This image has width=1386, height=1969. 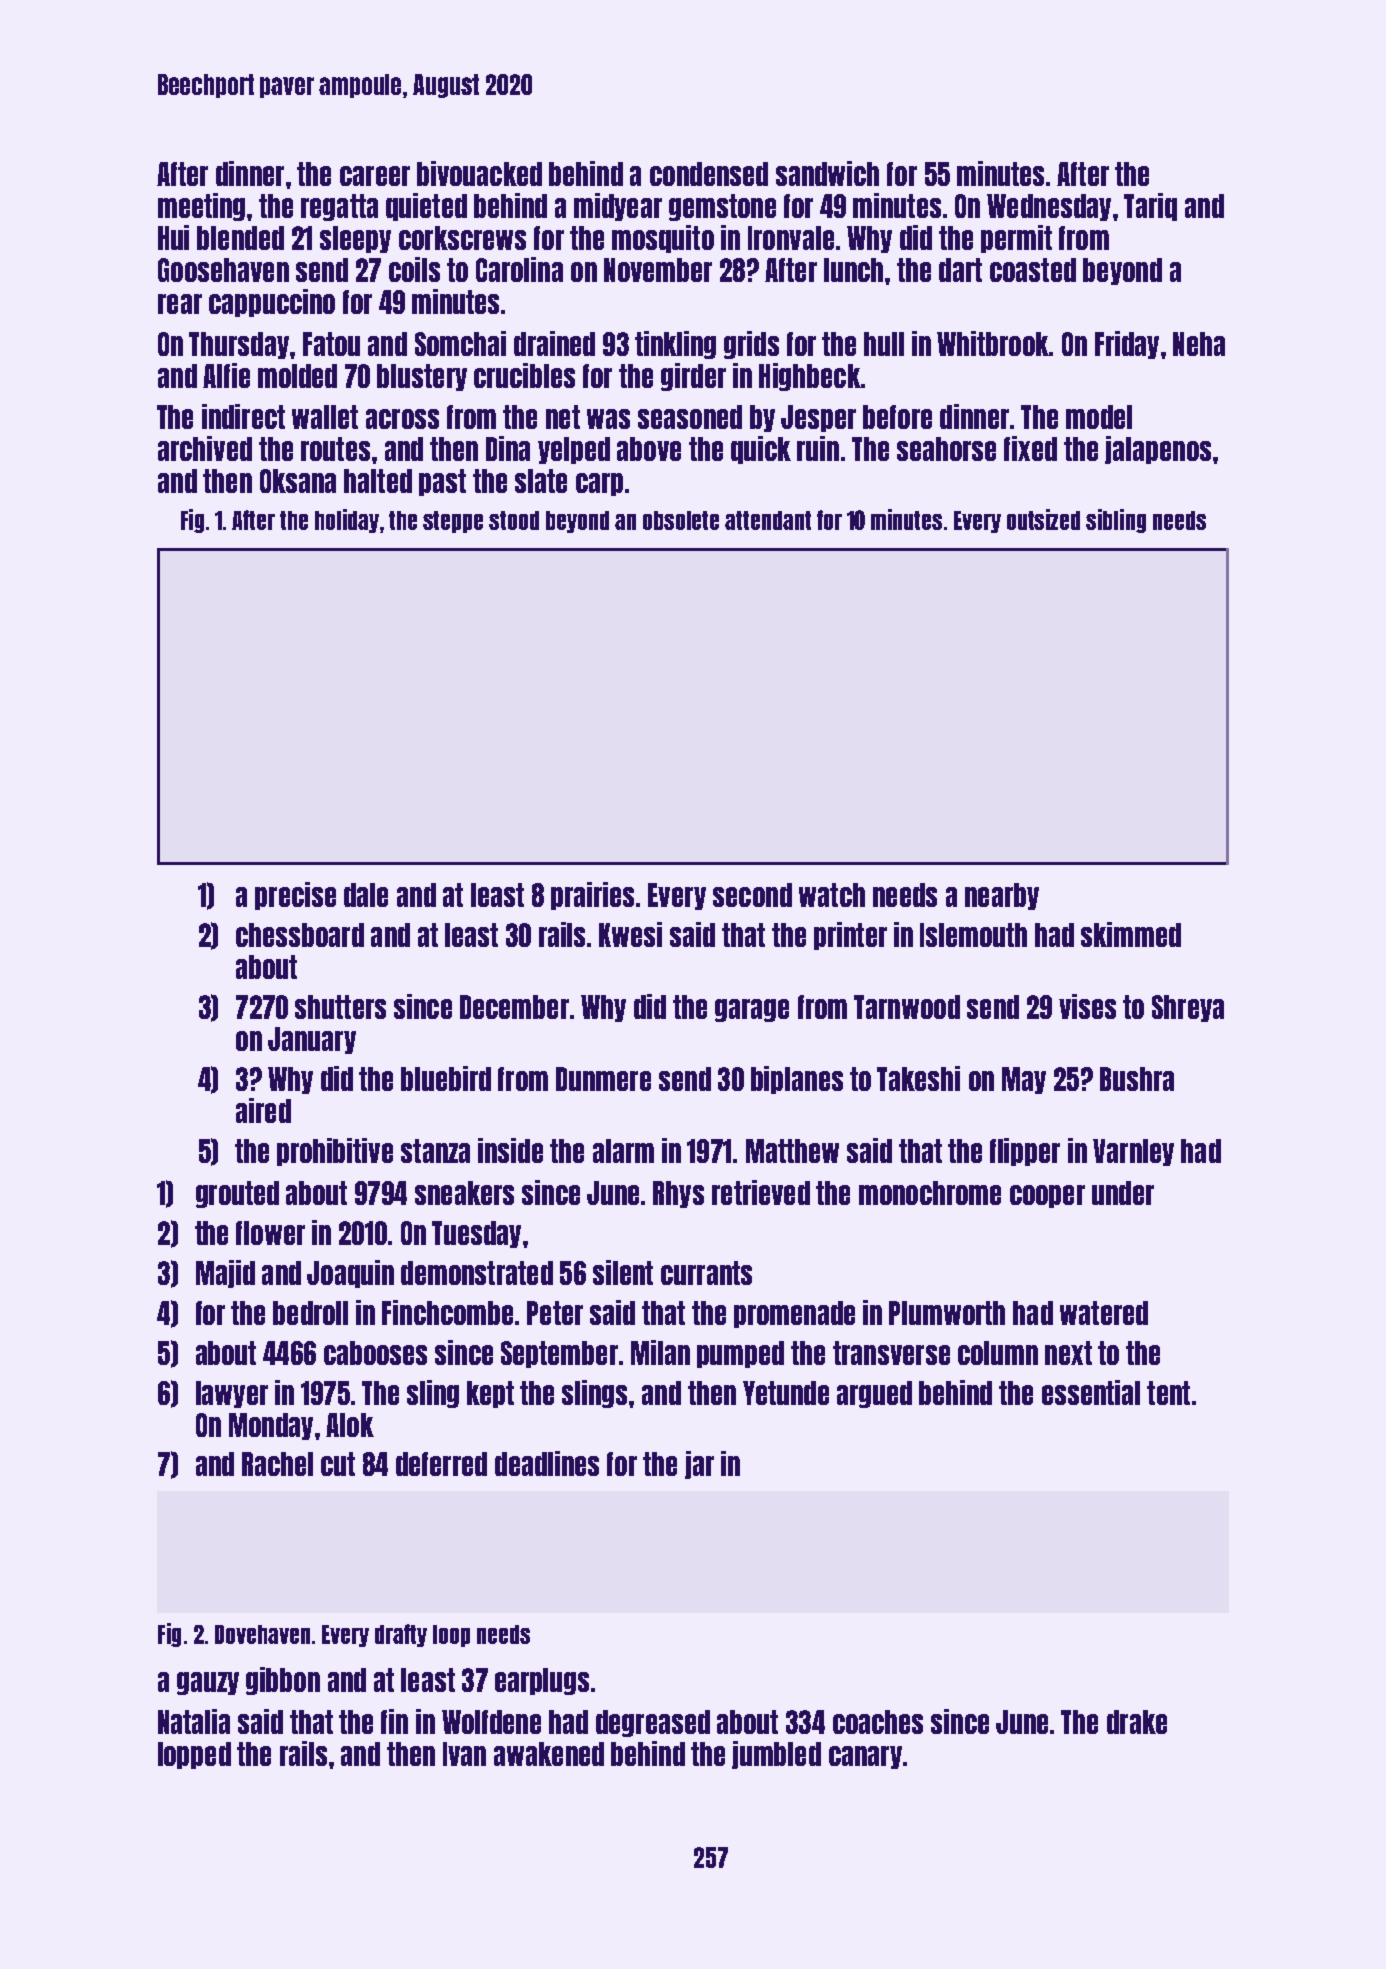 What do you see at coordinates (464, 1754) in the image?
I see `Ivan` at bounding box center [464, 1754].
